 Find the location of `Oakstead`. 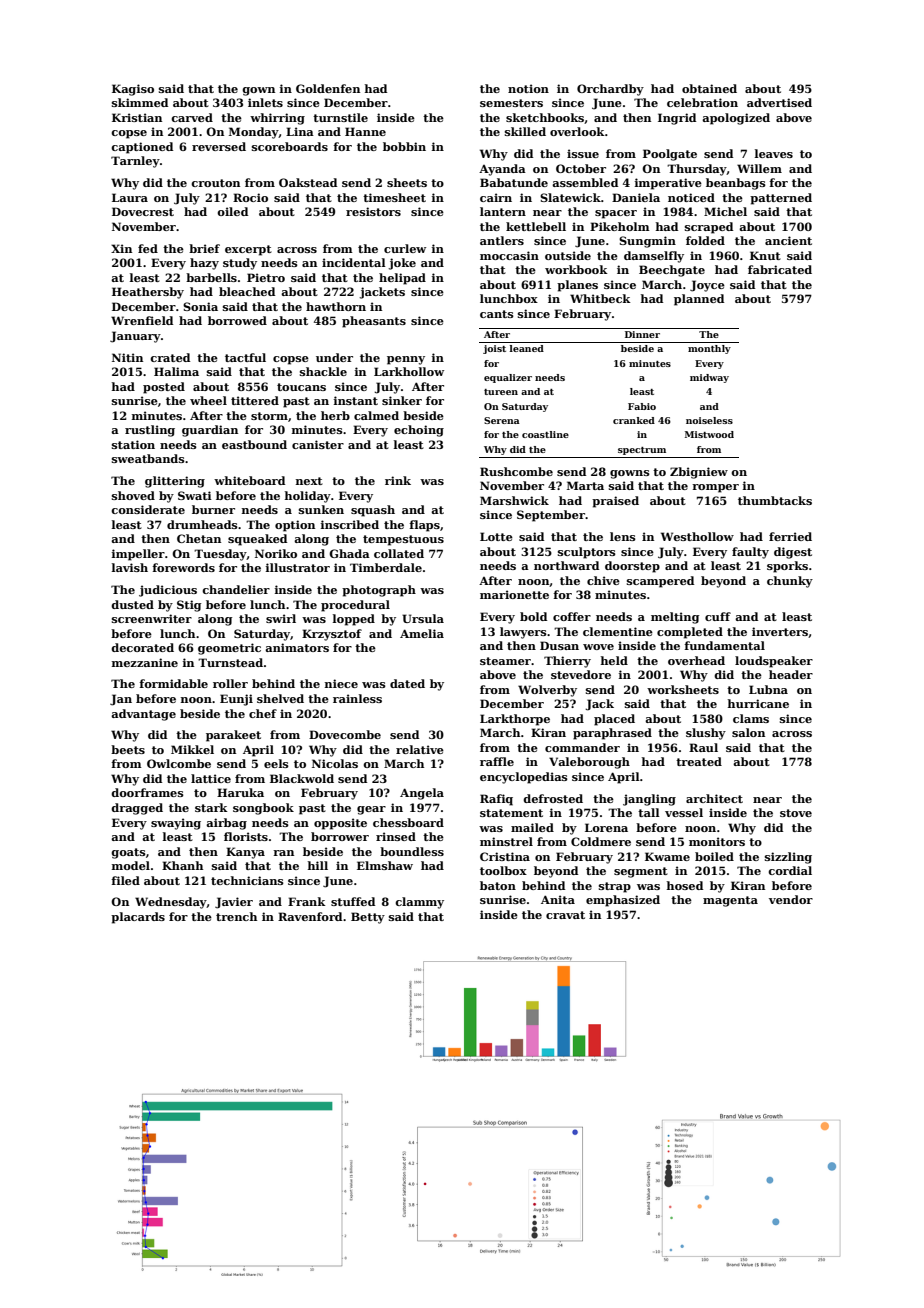

Oakstead is located at coordinates (308, 182).
